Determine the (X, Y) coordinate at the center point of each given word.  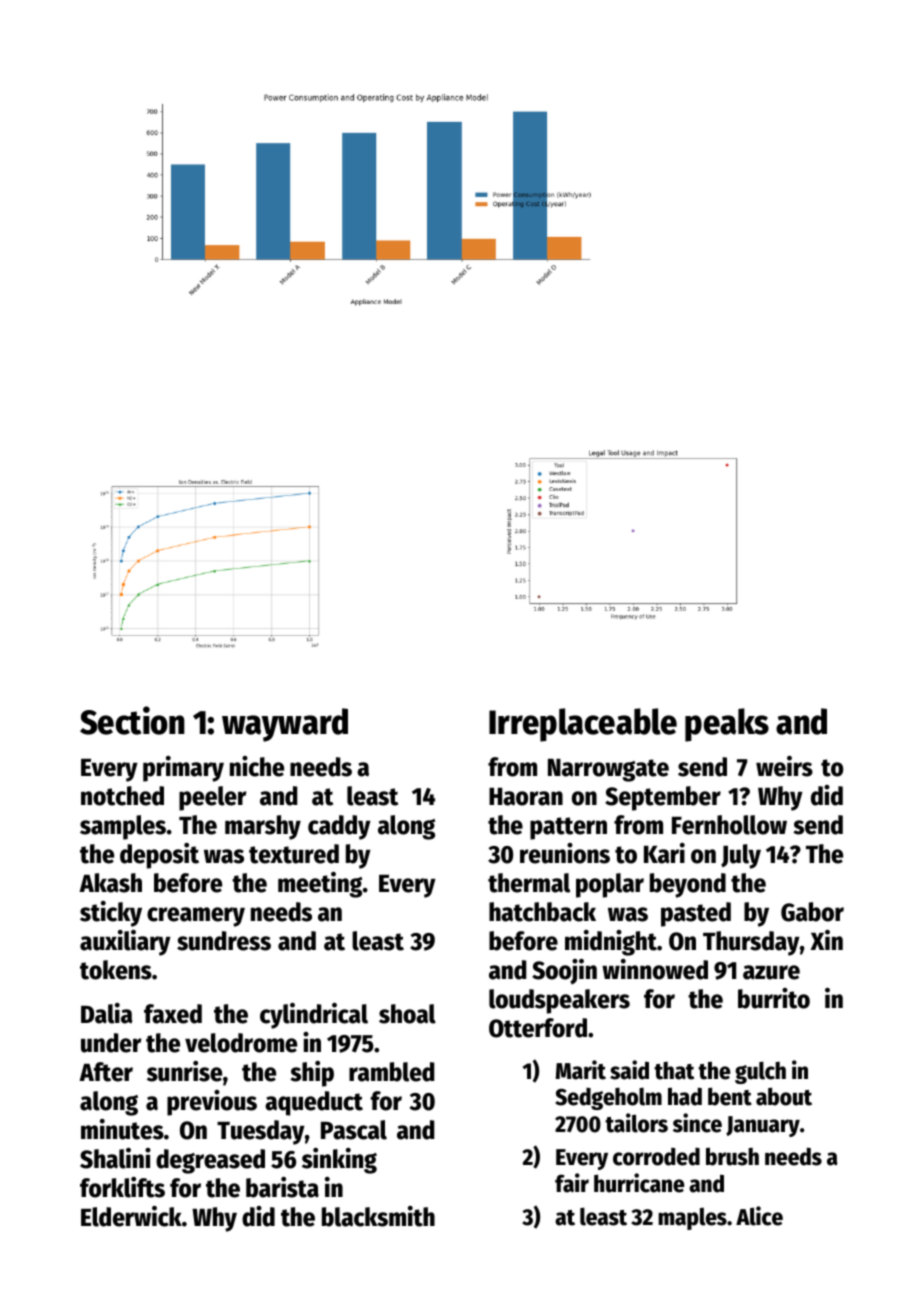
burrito (774, 998)
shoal (407, 1014)
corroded (656, 1157)
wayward (285, 725)
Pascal (354, 1130)
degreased (210, 1161)
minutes (122, 1129)
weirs (784, 766)
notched (122, 796)
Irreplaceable (583, 725)
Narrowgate (608, 770)
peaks (727, 725)
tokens (116, 970)
